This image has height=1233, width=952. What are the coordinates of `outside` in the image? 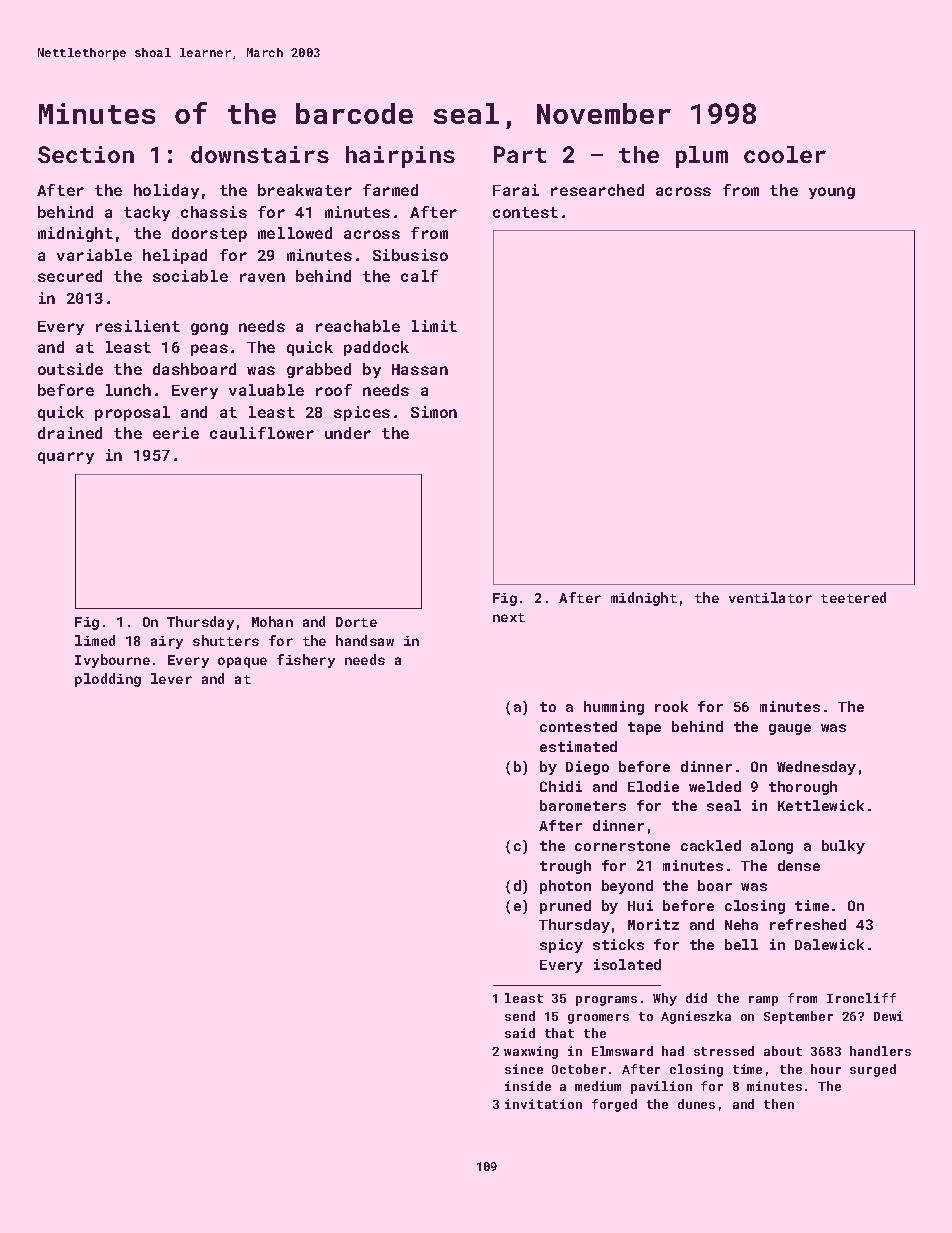 It's located at (70, 369).
